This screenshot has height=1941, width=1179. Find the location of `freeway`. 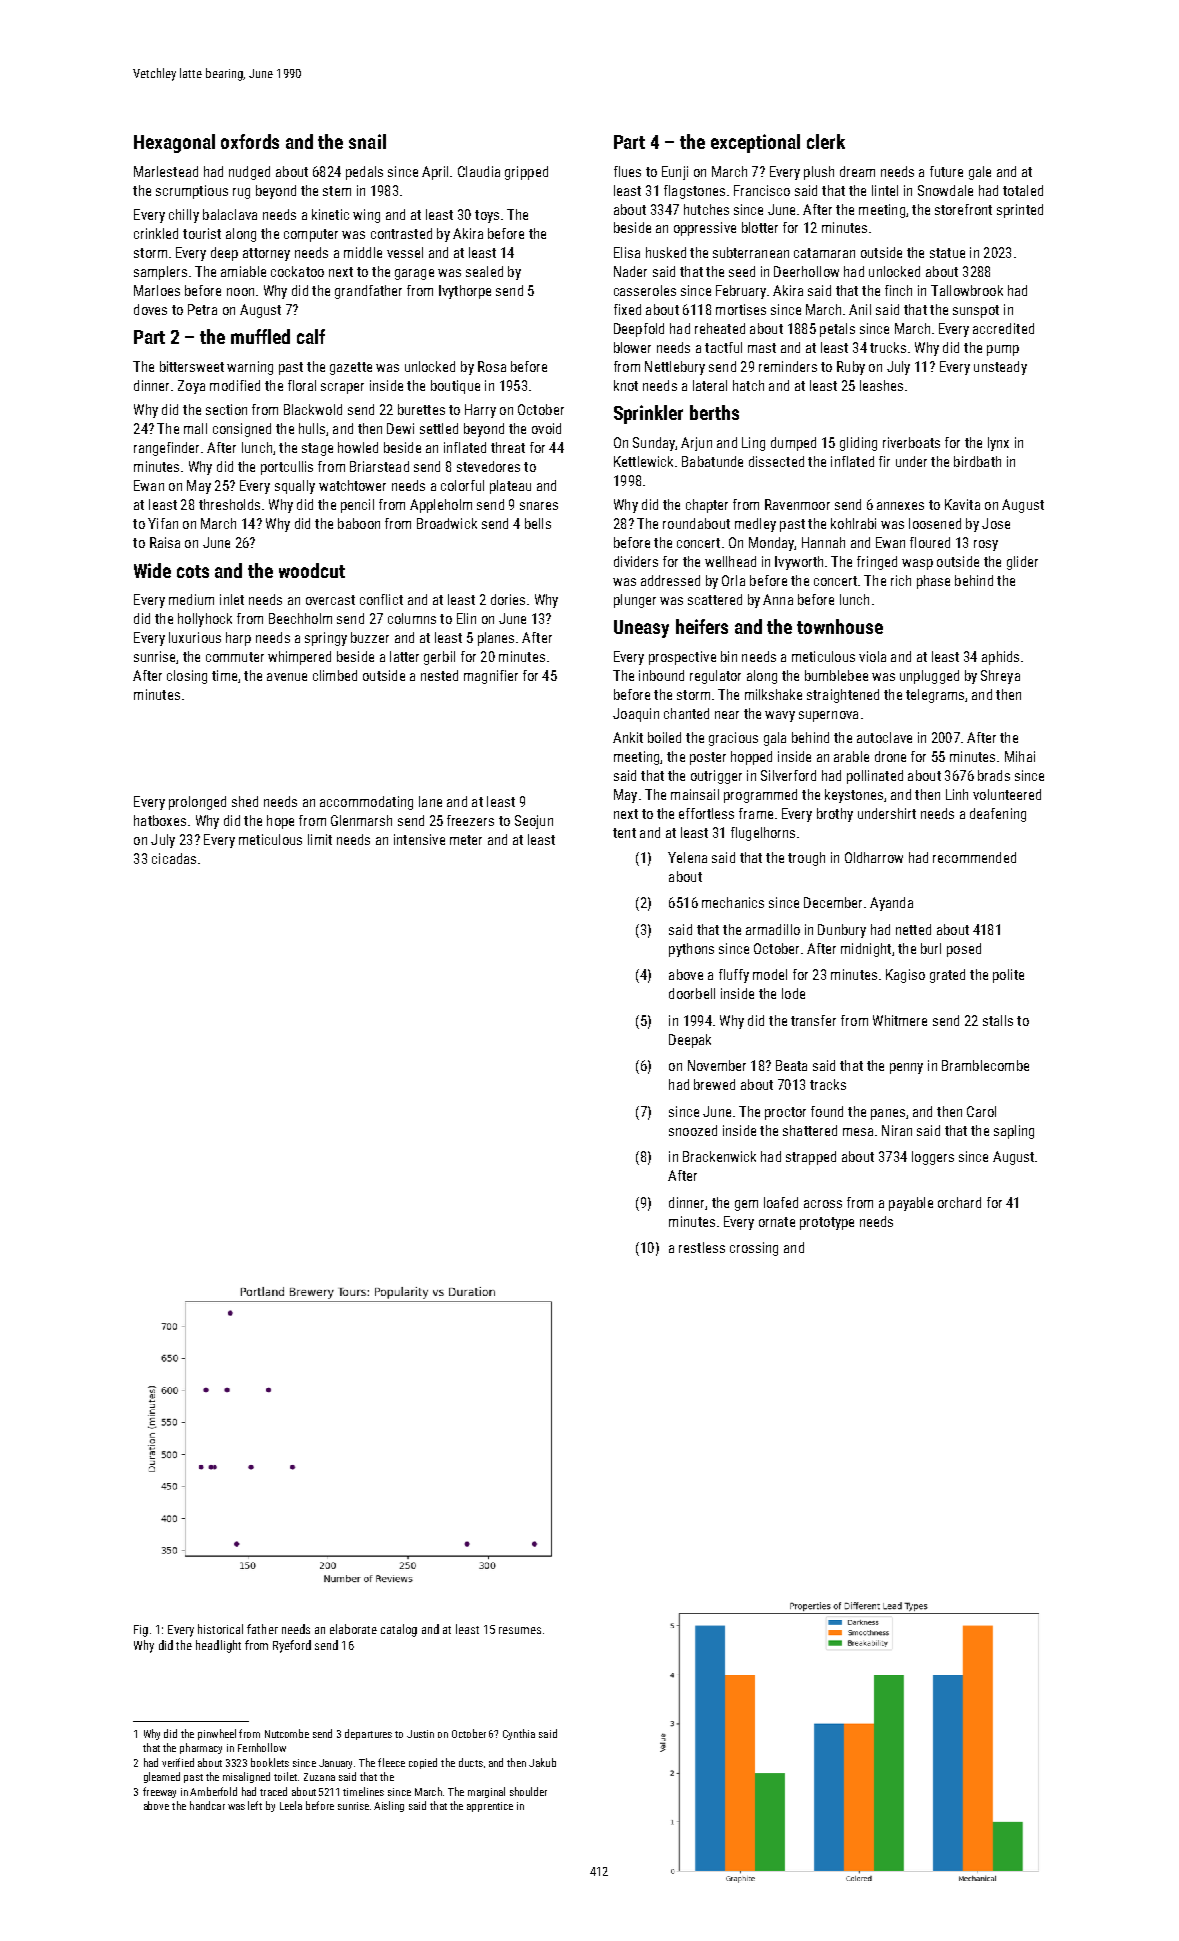

freeway is located at coordinates (159, 1792).
